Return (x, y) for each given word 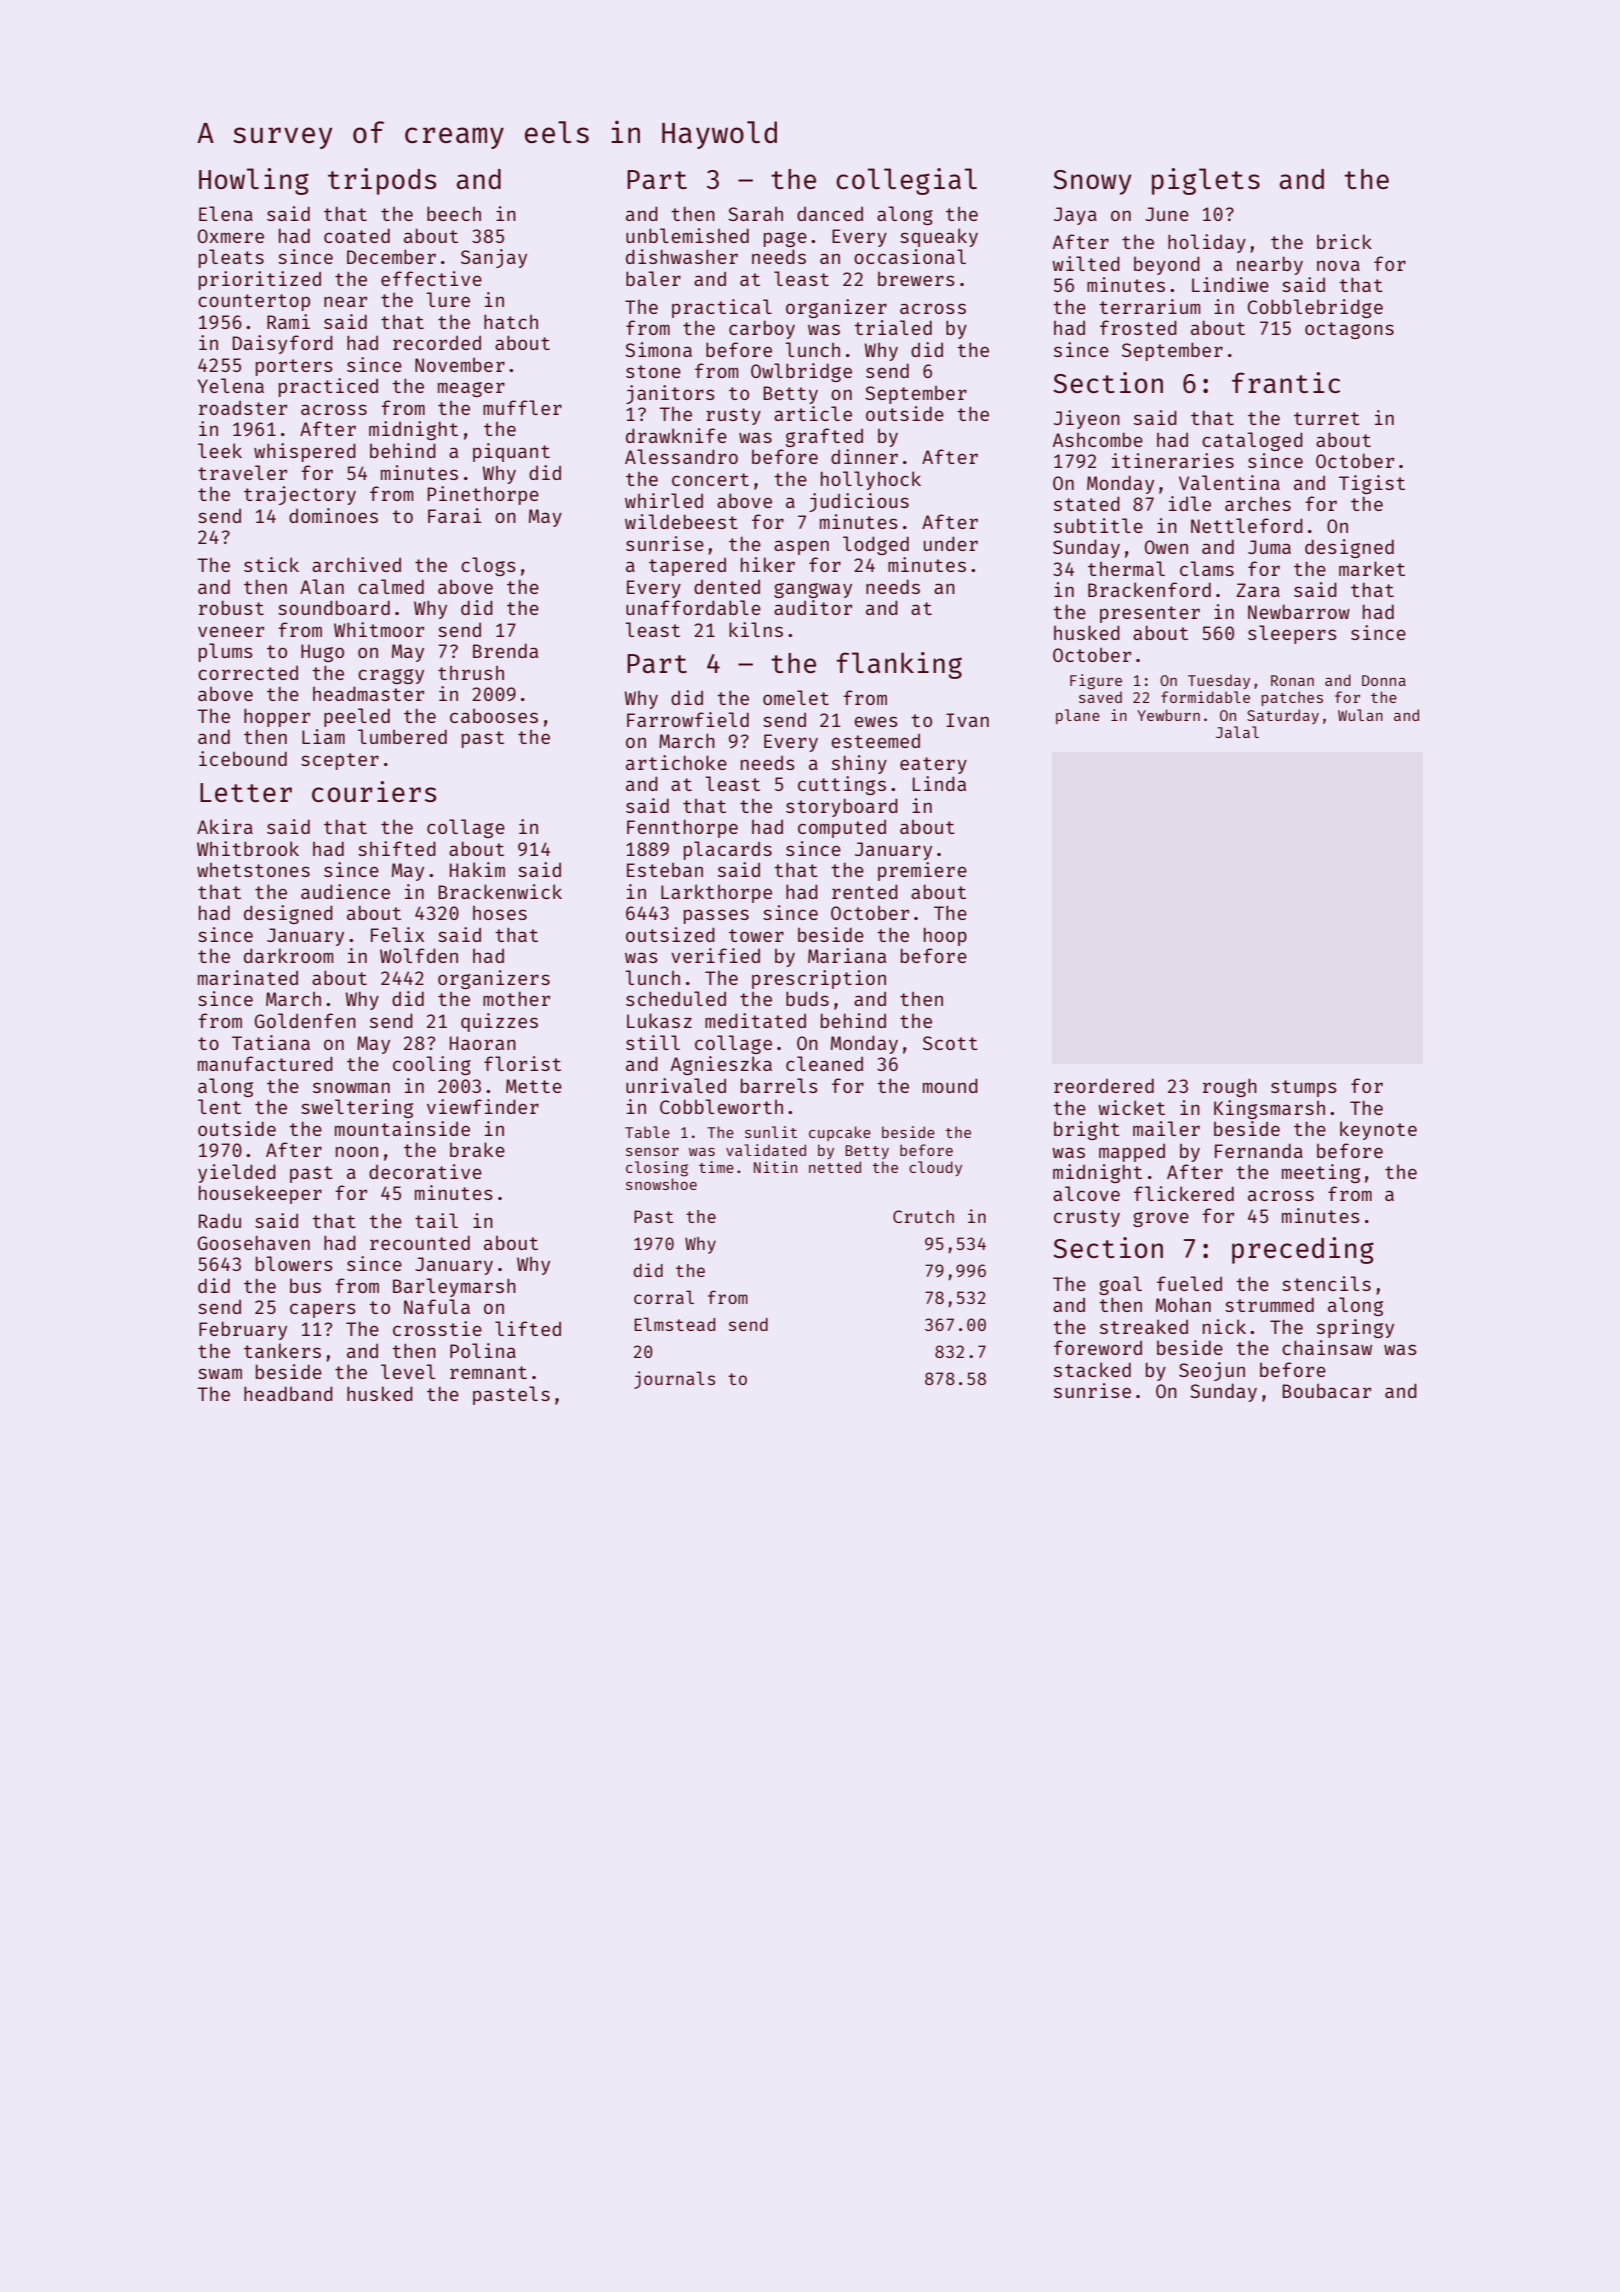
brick (1344, 241)
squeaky (939, 237)
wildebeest (681, 521)
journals (674, 1380)
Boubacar (1326, 1390)
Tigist (1372, 484)
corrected (248, 673)
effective (431, 278)
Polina (483, 1350)
